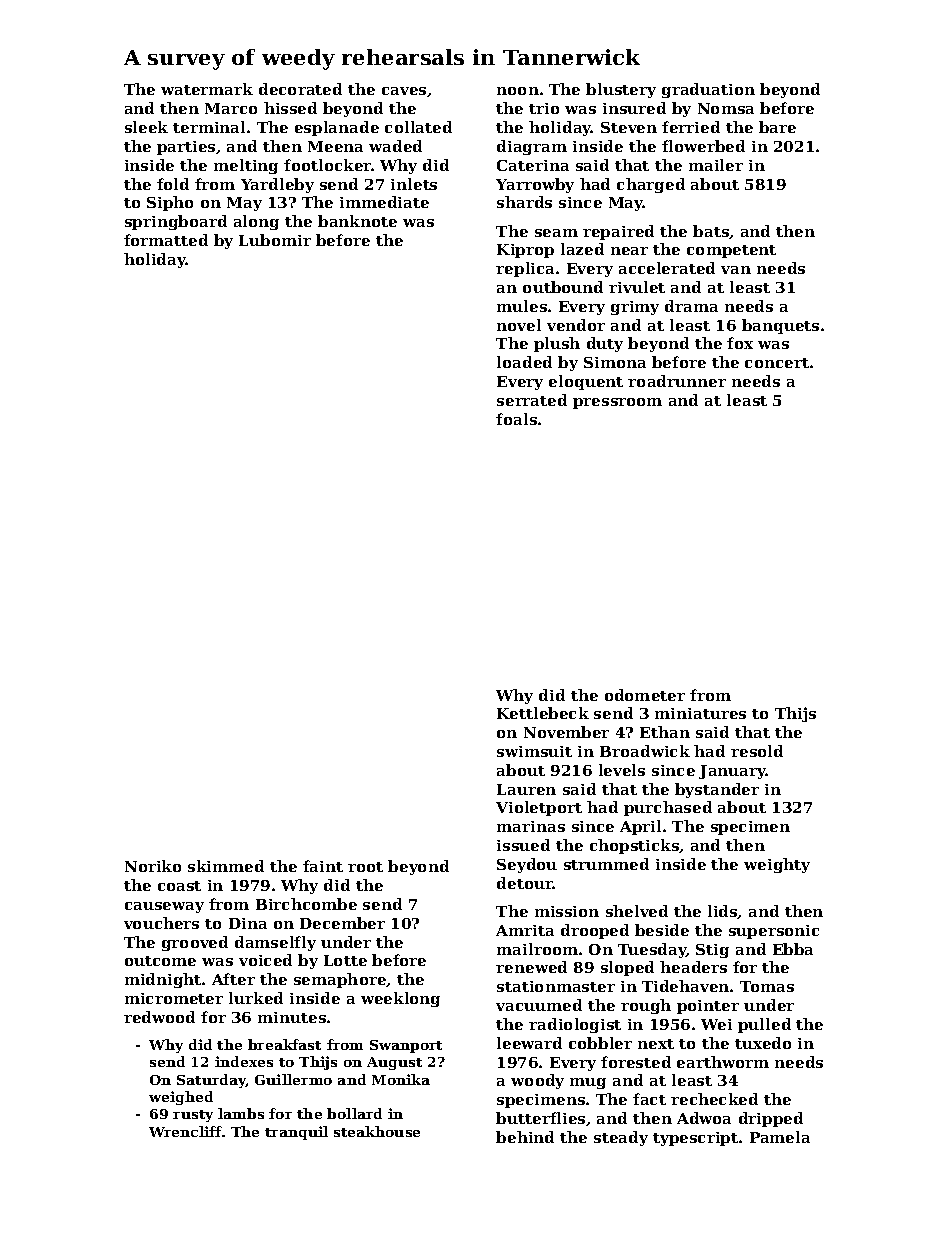 The image size is (952, 1233). What do you see at coordinates (540, 1118) in the screenshot?
I see `butterflies` at bounding box center [540, 1118].
